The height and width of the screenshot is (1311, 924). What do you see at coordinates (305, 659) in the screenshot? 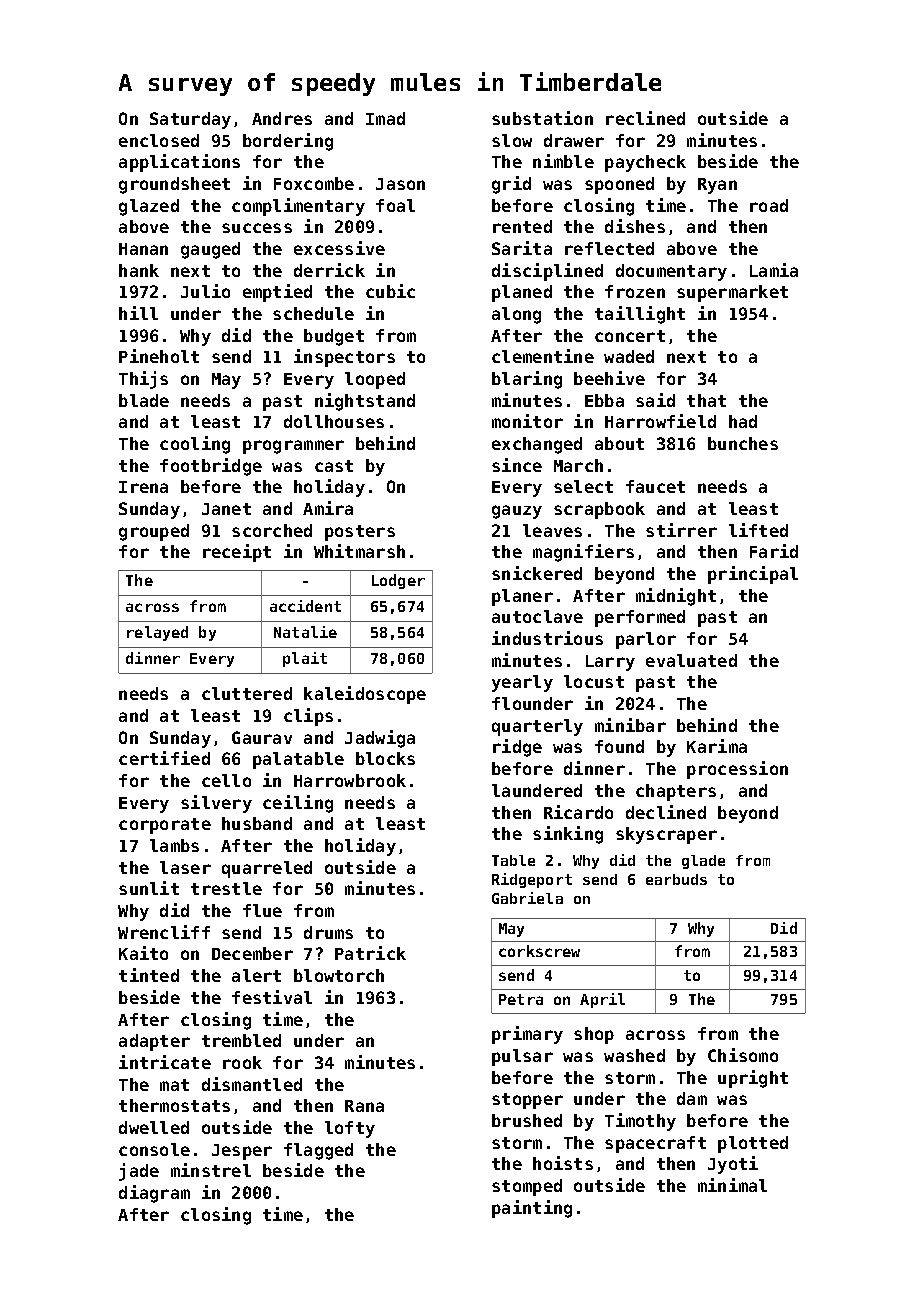
I see `plait` at bounding box center [305, 659].
